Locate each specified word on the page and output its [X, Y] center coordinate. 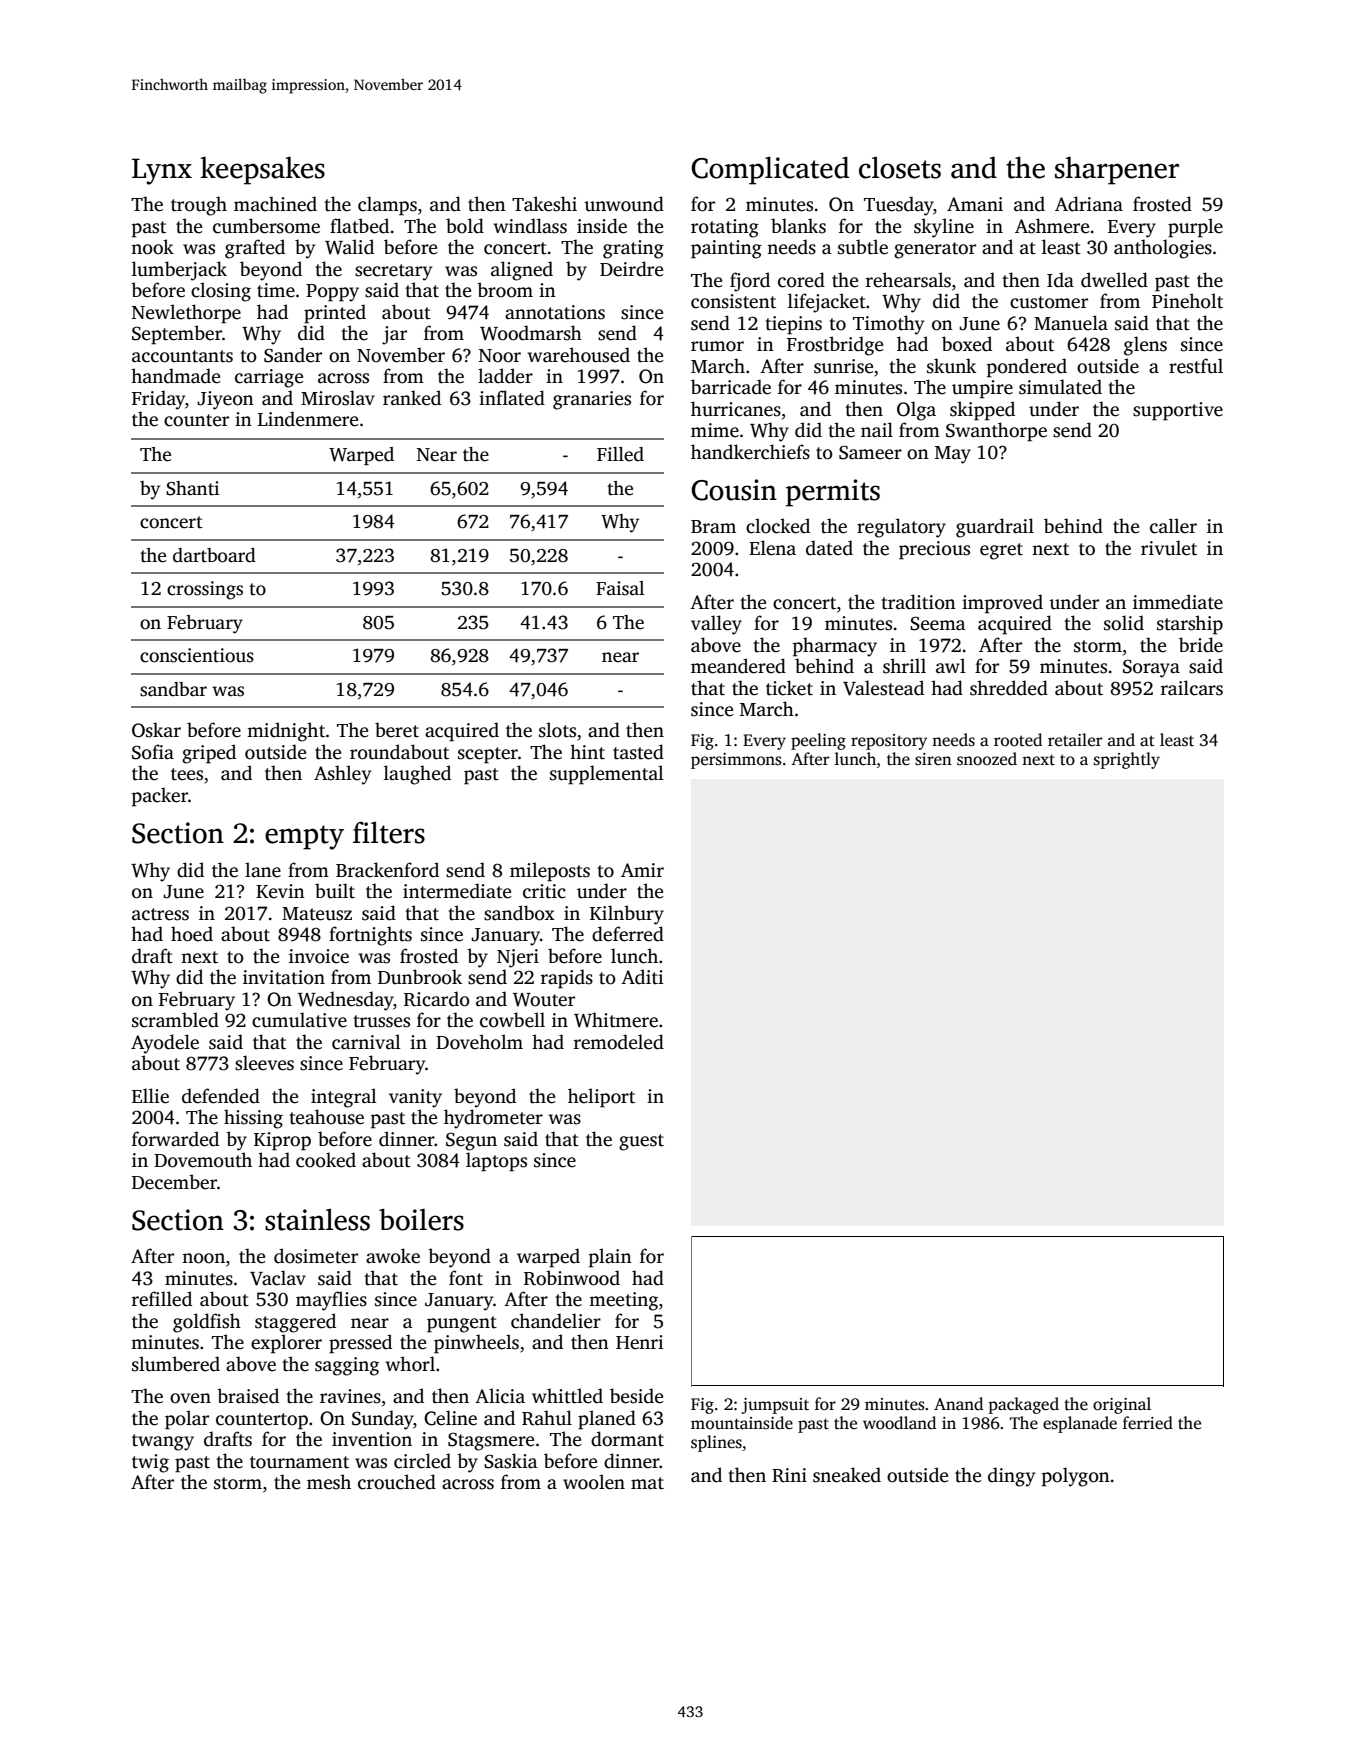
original [1122, 1405]
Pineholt [1187, 301]
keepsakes [263, 170]
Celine [450, 1418]
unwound [624, 204]
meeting [623, 1301]
